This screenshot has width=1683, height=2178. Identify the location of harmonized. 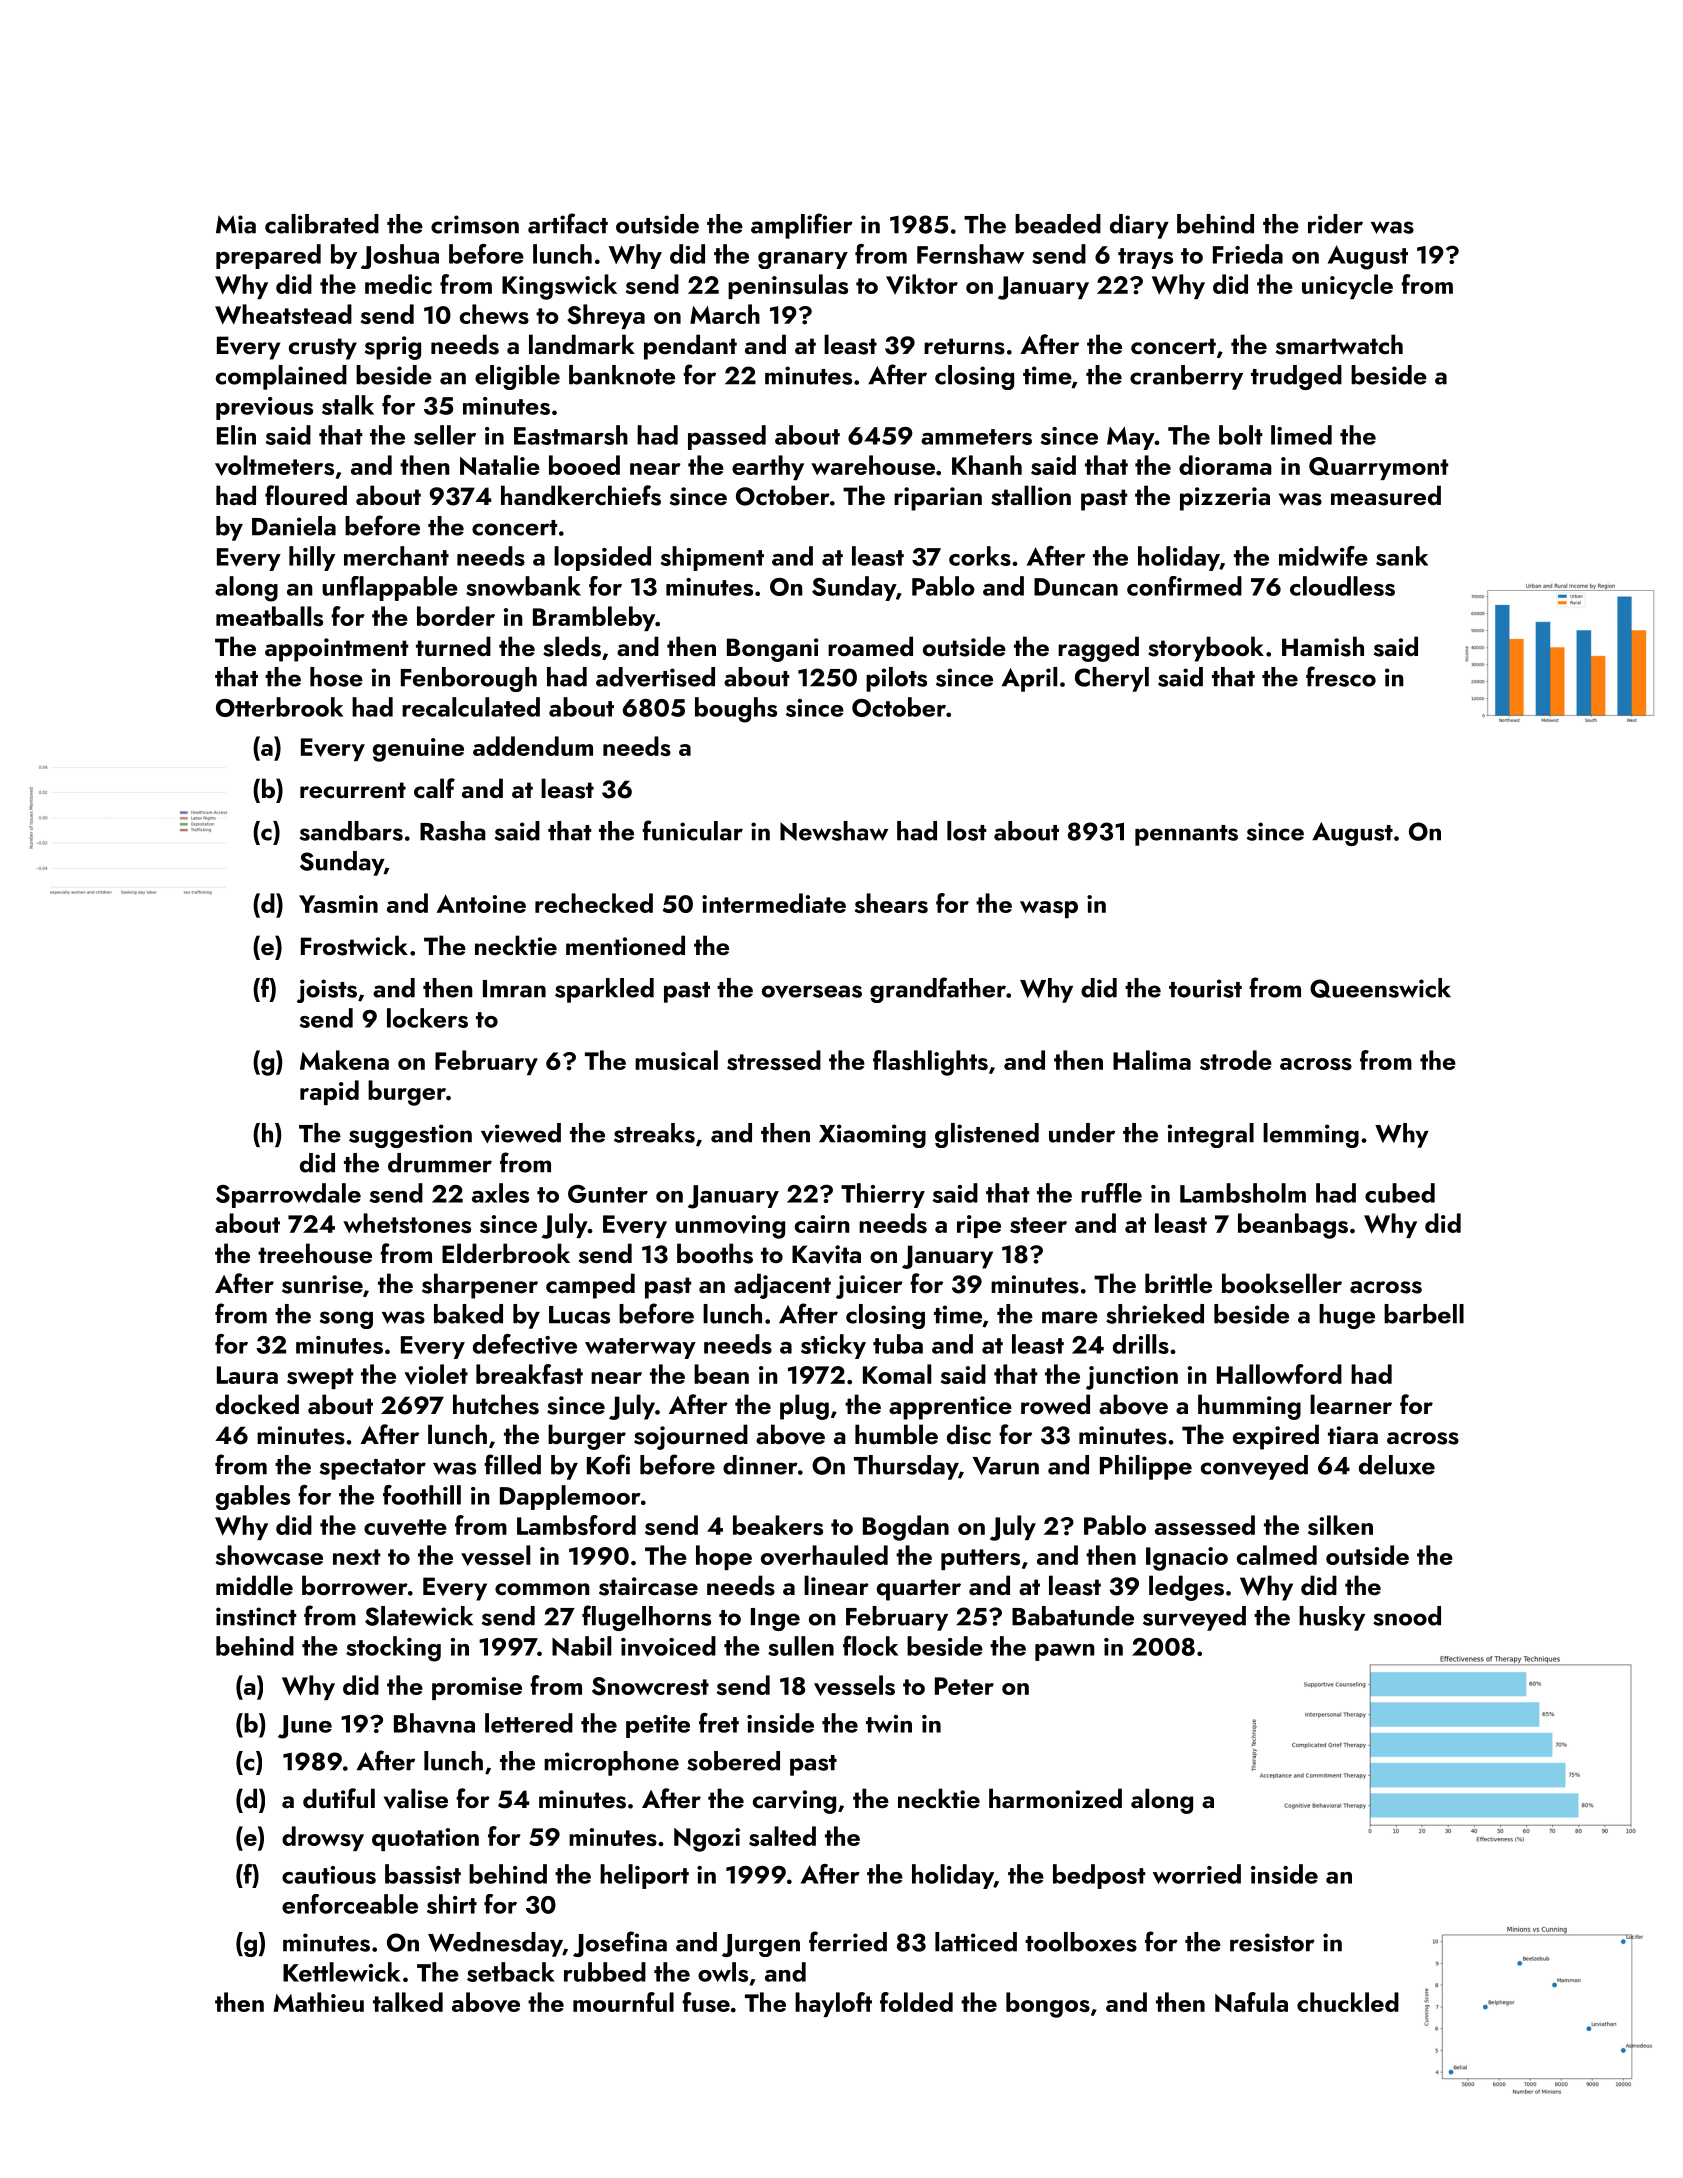
(1055, 1798).
